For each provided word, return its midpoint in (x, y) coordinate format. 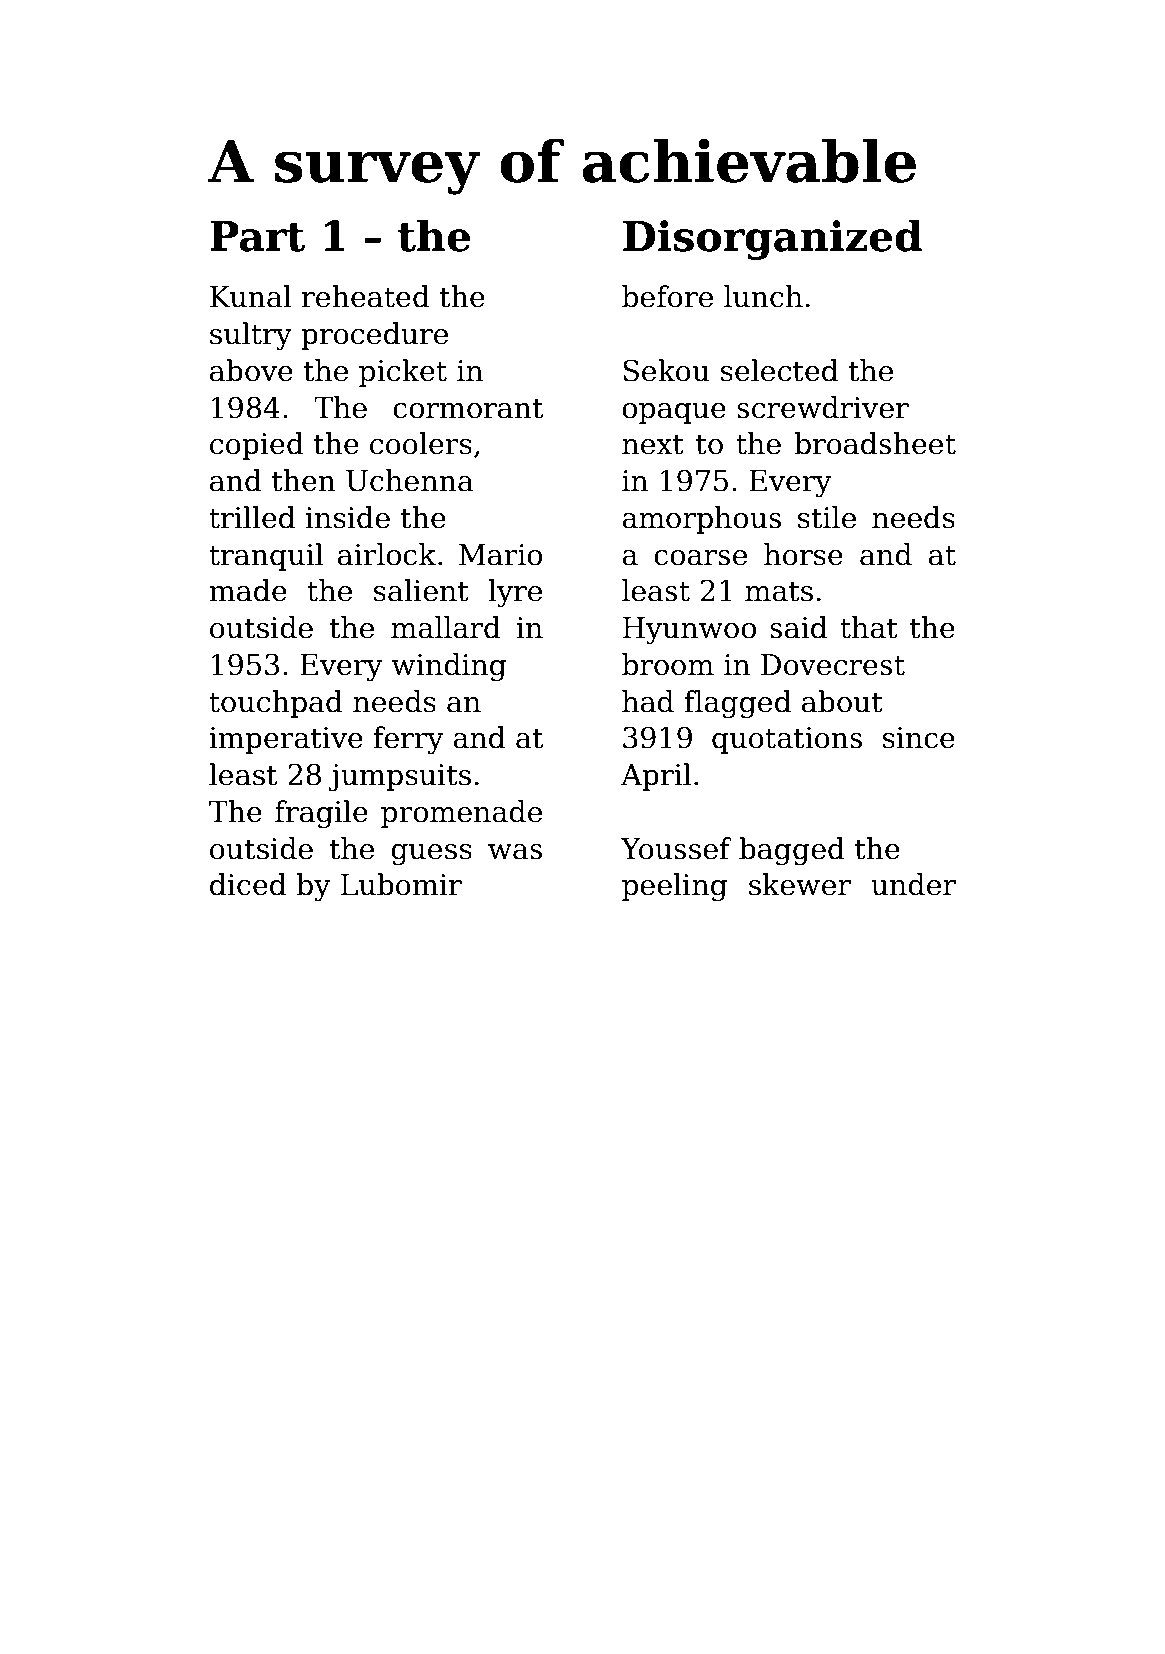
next (653, 445)
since (919, 738)
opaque (674, 413)
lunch (763, 296)
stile (827, 517)
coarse (700, 558)
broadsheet (875, 443)
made (248, 590)
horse (803, 554)
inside (348, 517)
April (656, 777)
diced (248, 884)
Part (257, 236)
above (251, 370)
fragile (321, 814)
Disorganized (772, 239)
